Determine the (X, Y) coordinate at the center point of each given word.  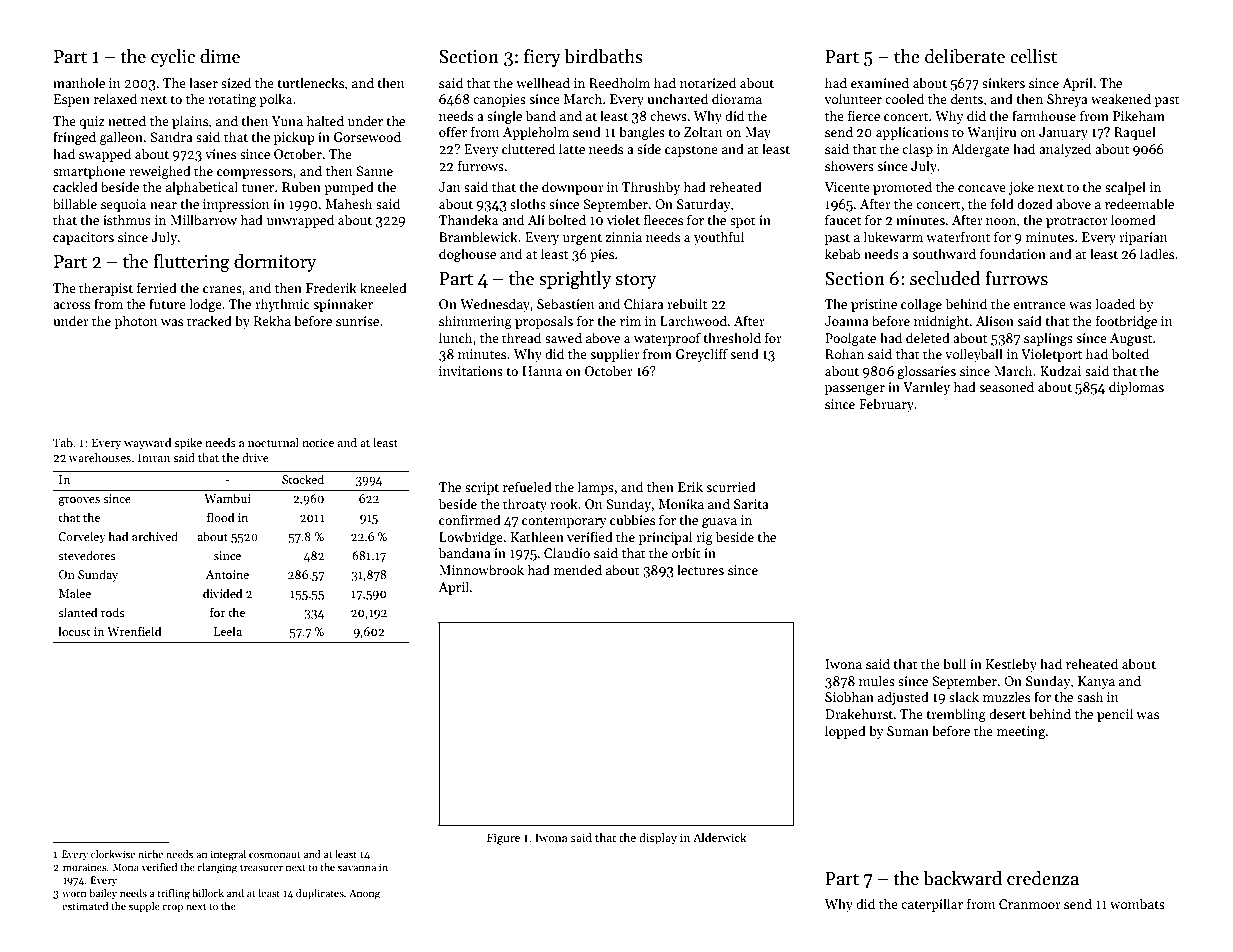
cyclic (173, 58)
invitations (471, 371)
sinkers (1003, 82)
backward (962, 878)
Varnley (926, 388)
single (504, 117)
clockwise (113, 854)
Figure (503, 839)
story (636, 281)
